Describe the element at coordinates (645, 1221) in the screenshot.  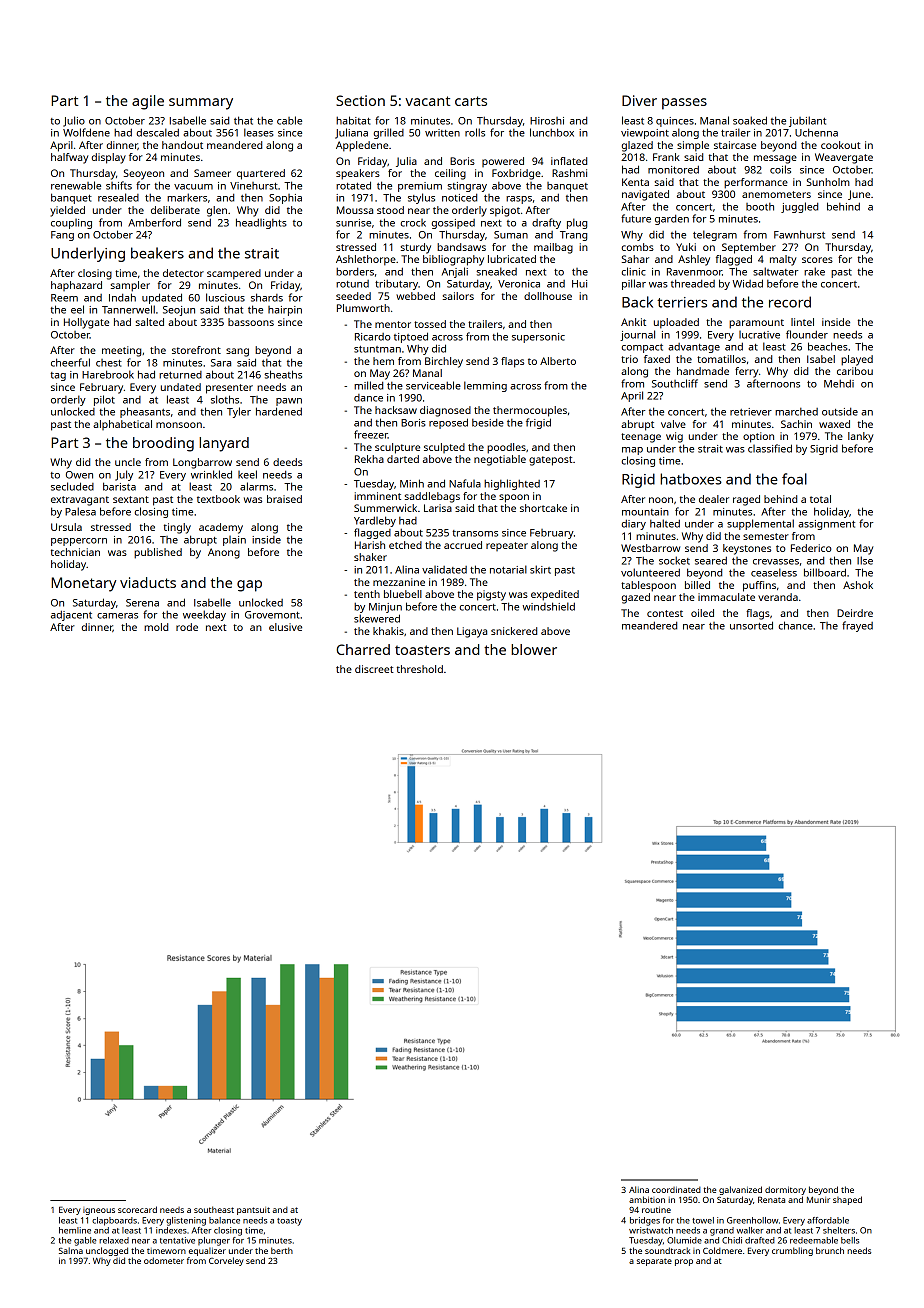
I see `bridges` at that location.
